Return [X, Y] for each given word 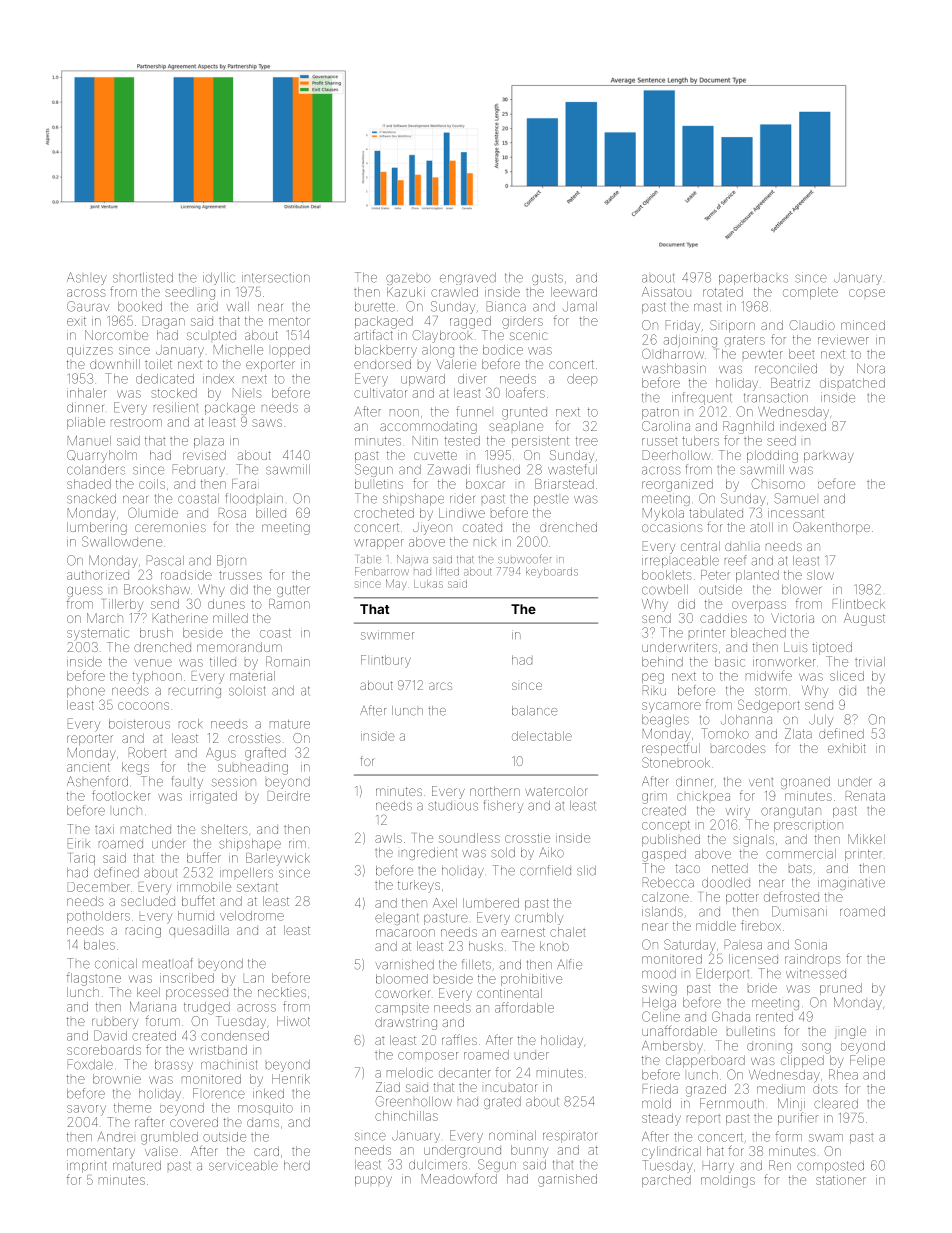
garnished [567, 1180]
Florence [219, 1093]
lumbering [97, 528]
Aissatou [666, 292]
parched [666, 1181]
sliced [847, 676]
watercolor [556, 791]
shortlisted [143, 277]
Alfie [569, 964]
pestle [551, 500]
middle [716, 926]
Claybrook [442, 336]
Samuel [795, 498]
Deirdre [289, 796]
